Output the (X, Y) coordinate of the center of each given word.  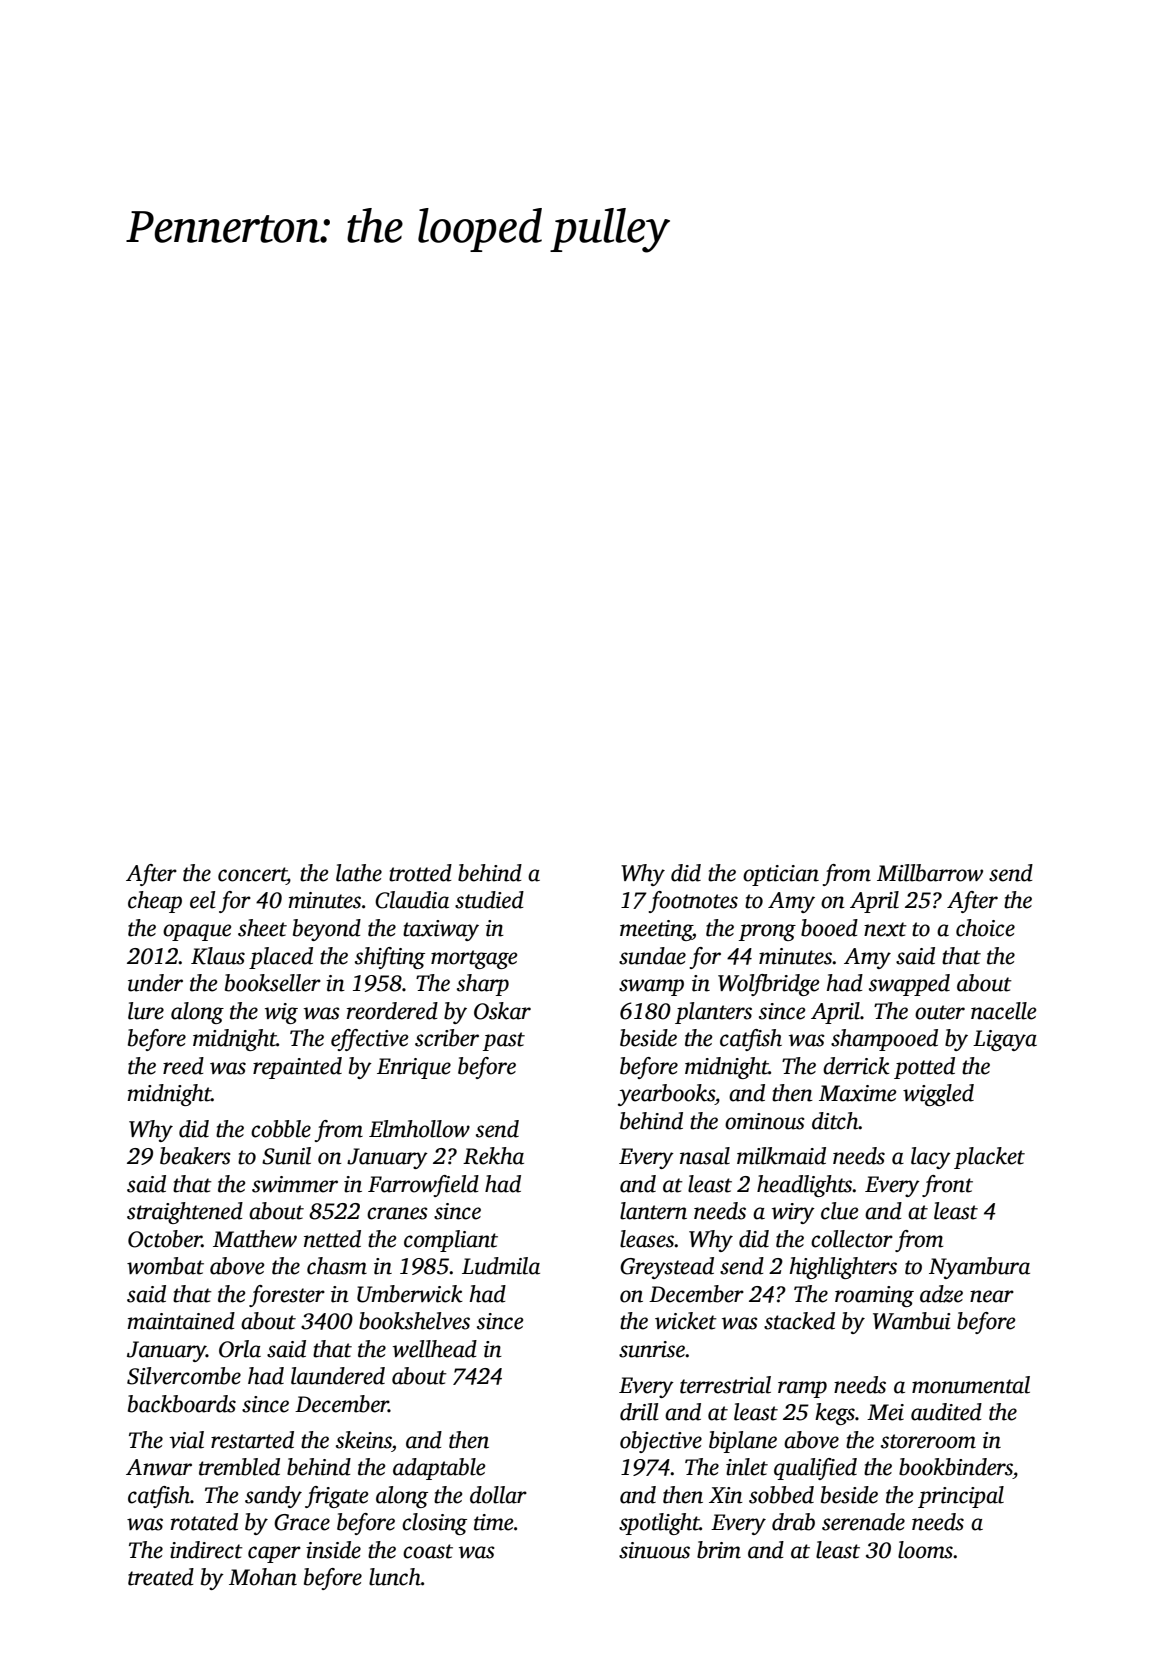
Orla (240, 1349)
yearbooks (666, 1095)
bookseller (273, 983)
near (992, 1296)
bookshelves (414, 1321)
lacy (931, 1158)
